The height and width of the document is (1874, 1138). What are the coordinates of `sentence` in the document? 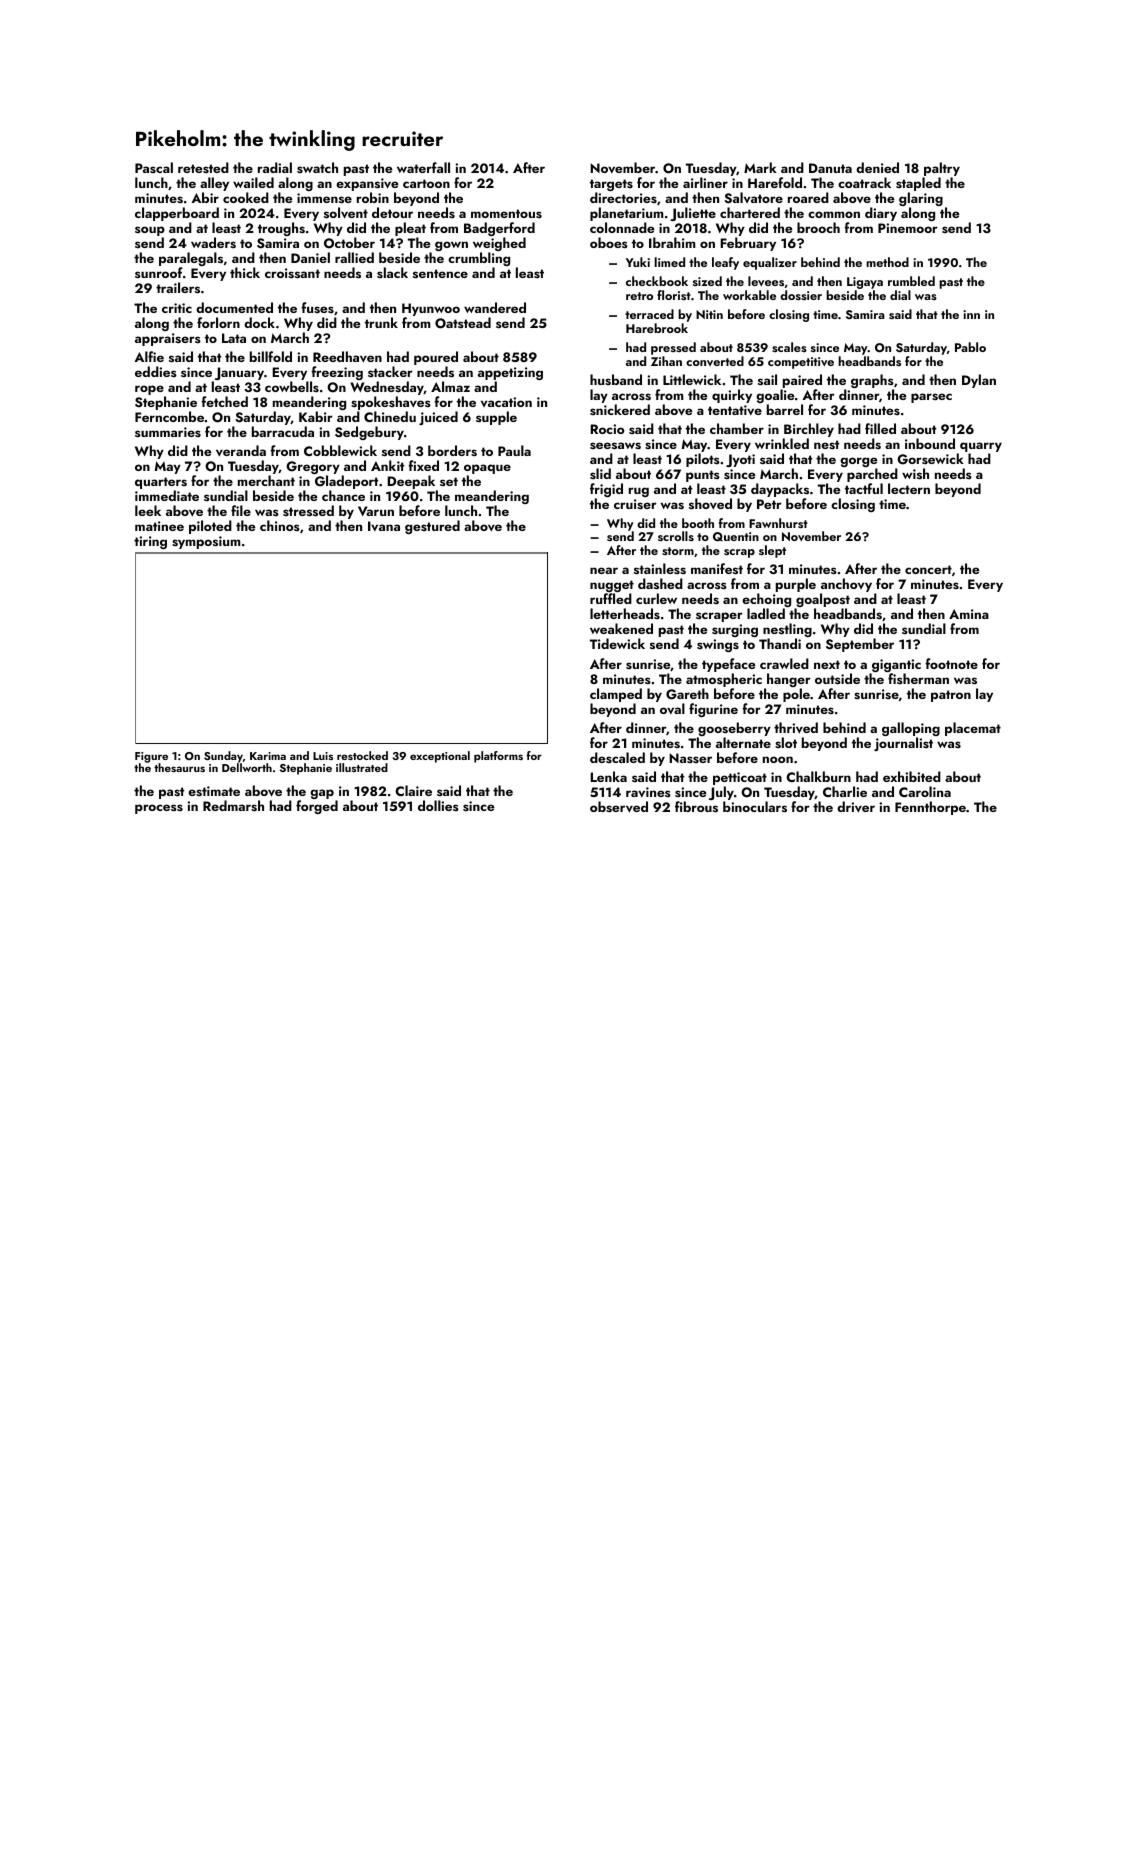 It's located at (440, 274).
